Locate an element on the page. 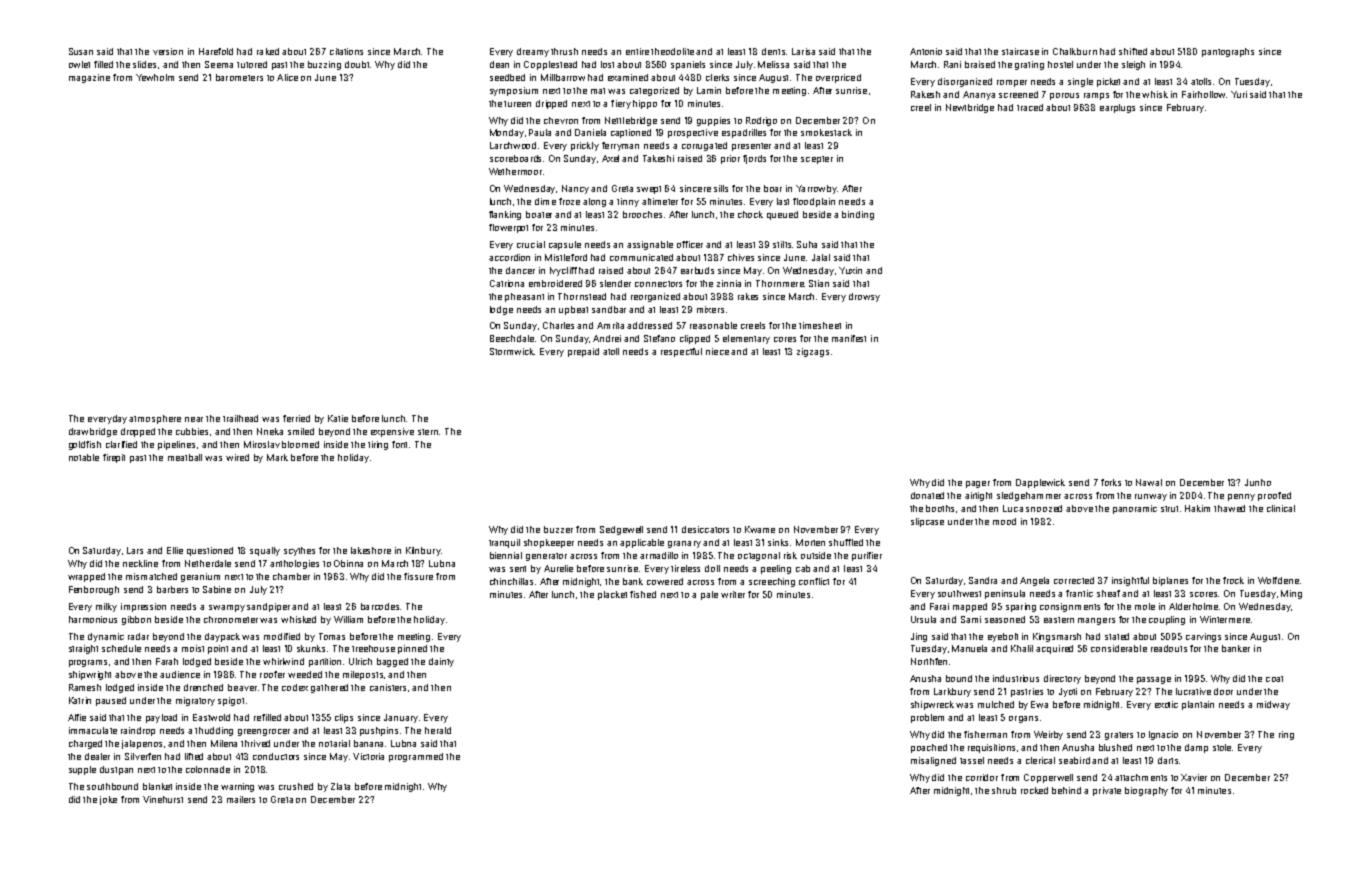  font is located at coordinates (399, 444).
